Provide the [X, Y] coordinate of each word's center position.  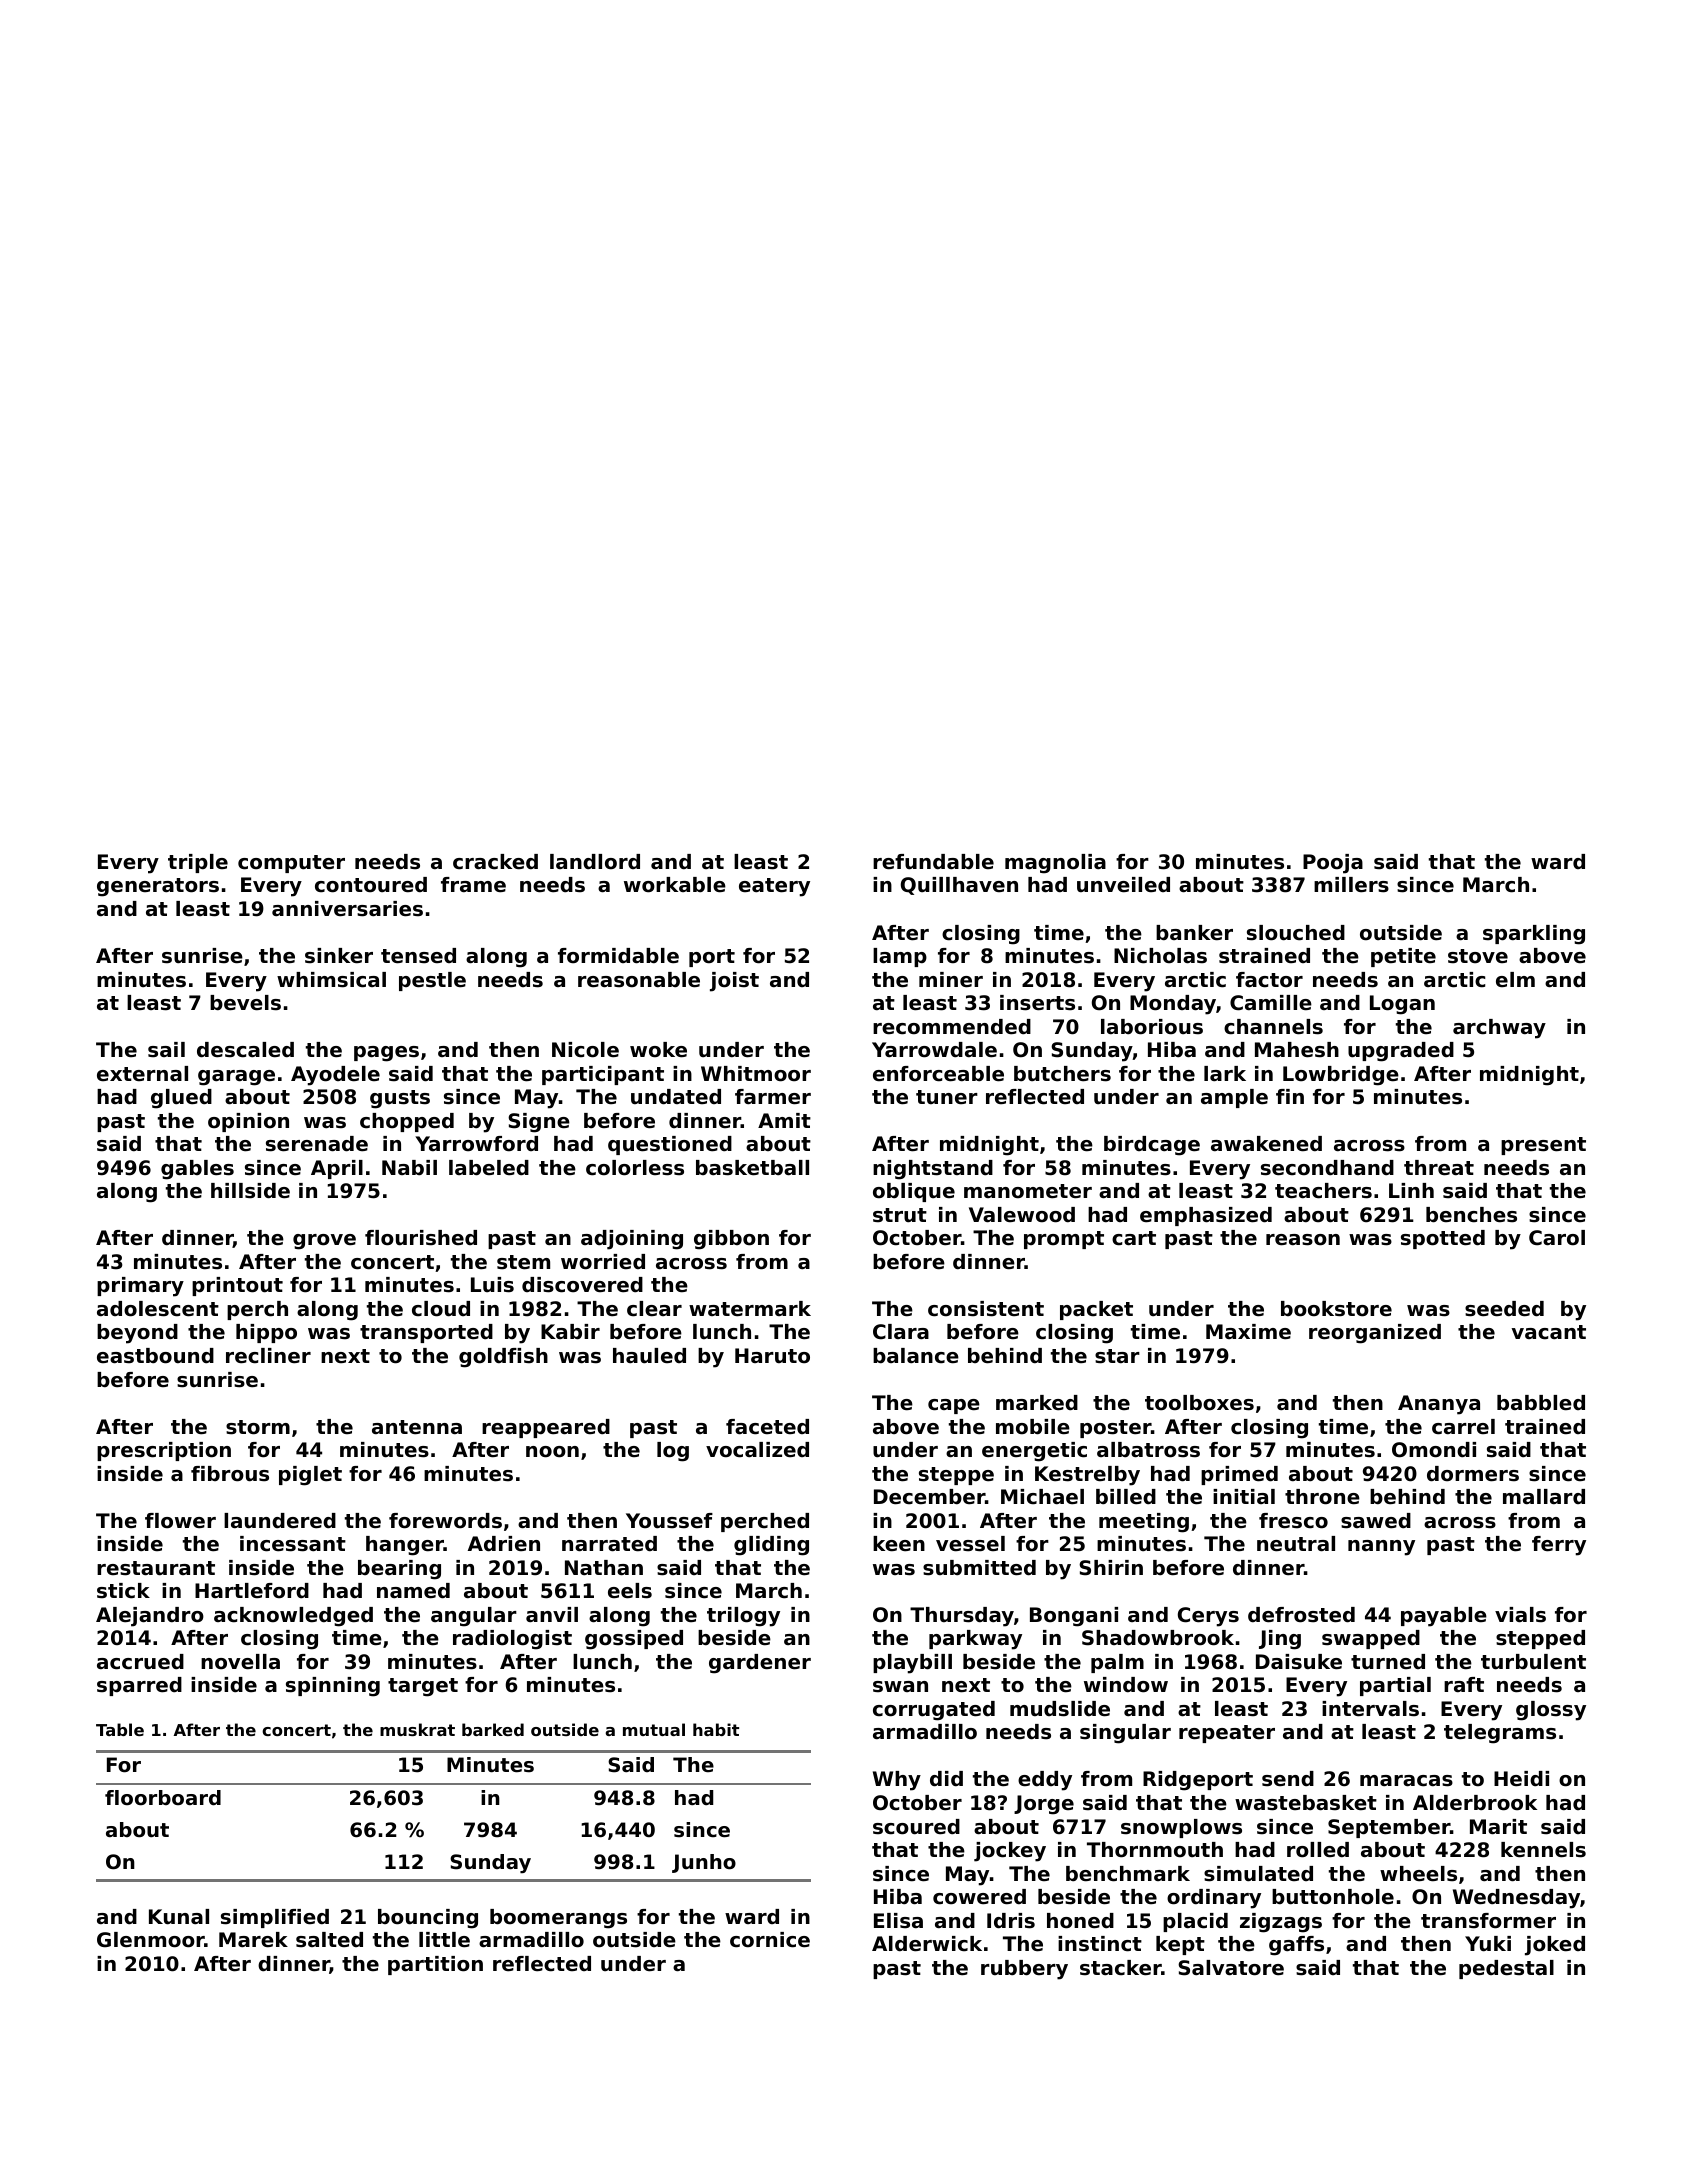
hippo [266, 1333]
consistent [986, 1309]
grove [324, 1242]
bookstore [1336, 1309]
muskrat [417, 1729]
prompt [1064, 1240]
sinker [339, 956]
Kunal [179, 1917]
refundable [933, 862]
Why [897, 1781]
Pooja [1333, 864]
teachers [1323, 1191]
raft [1464, 1684]
